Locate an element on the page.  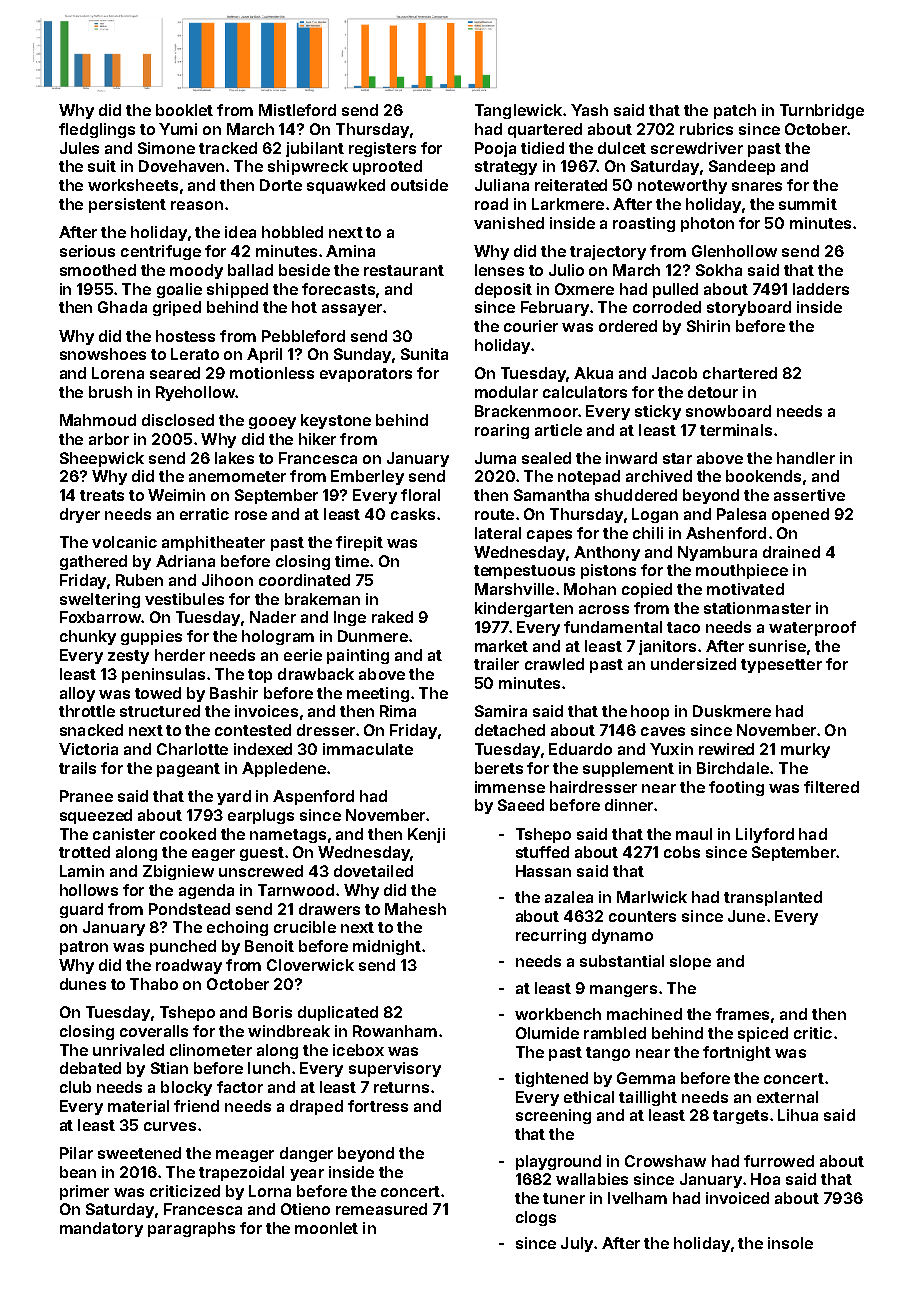
unscrewed is located at coordinates (261, 871).
